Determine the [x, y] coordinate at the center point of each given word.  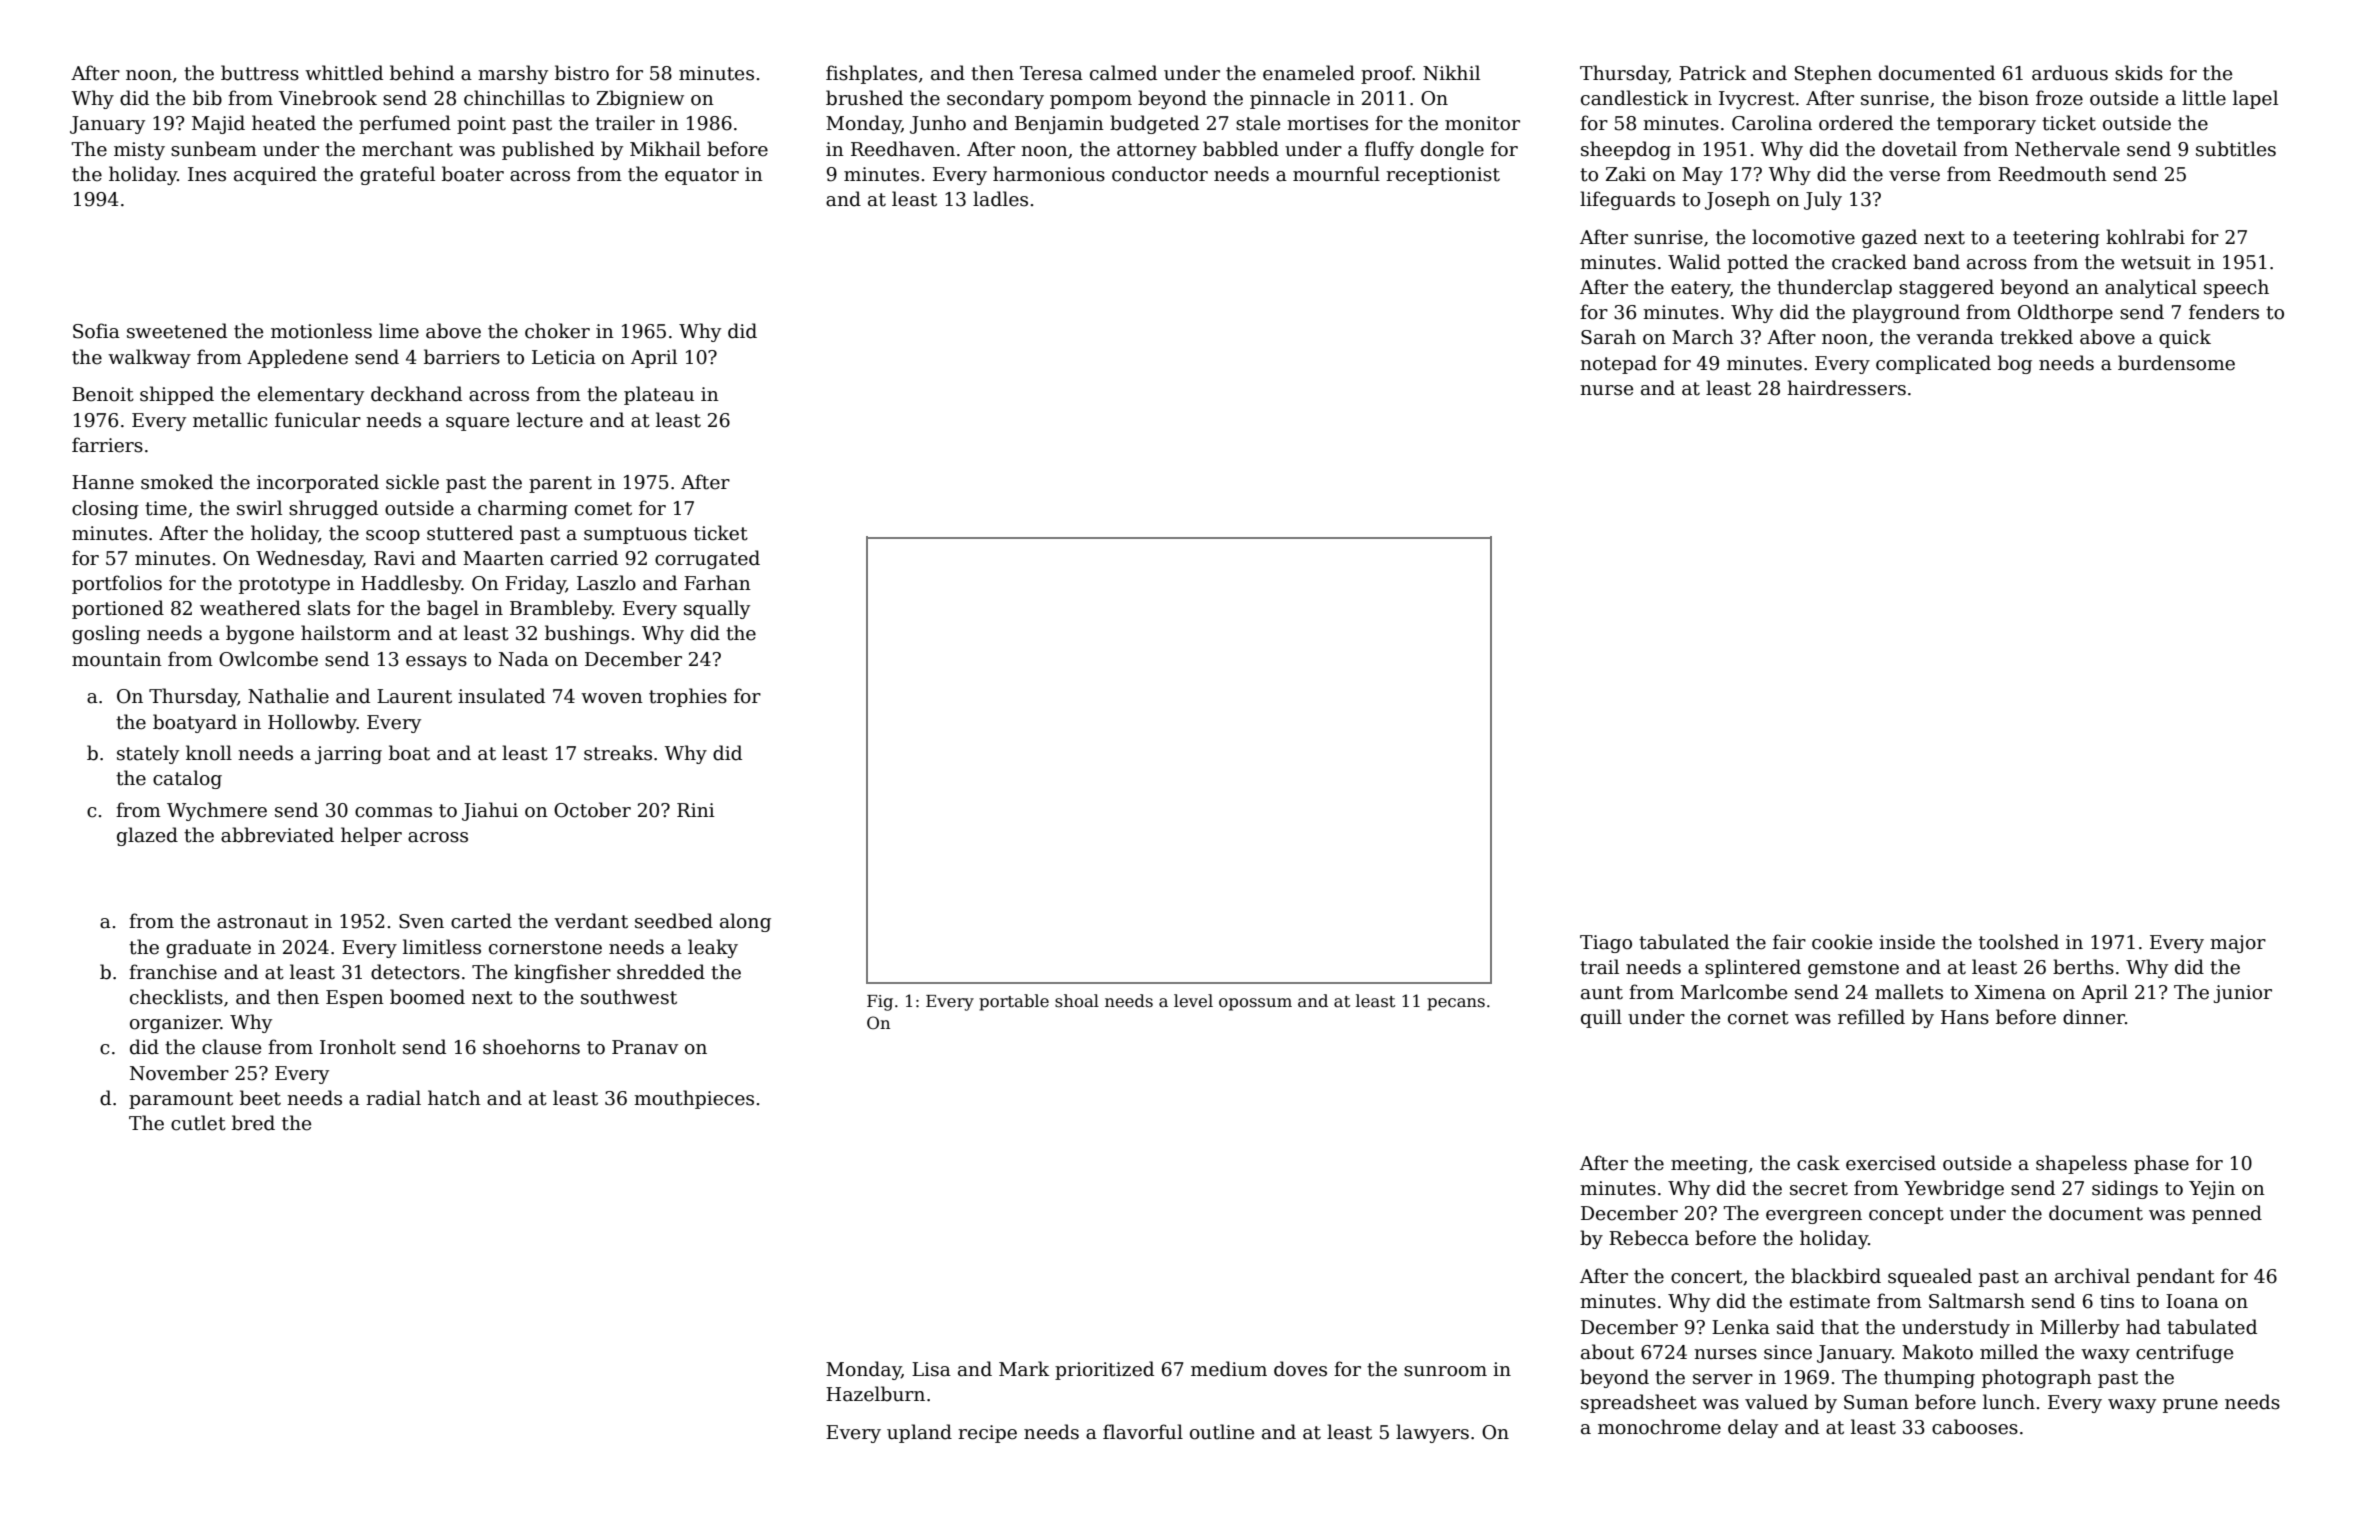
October [592, 810]
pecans [1456, 1004]
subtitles [2236, 149]
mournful [1336, 174]
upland [919, 1433]
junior [2243, 994]
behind [422, 73]
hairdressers [1846, 388]
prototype [284, 585]
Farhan [717, 583]
